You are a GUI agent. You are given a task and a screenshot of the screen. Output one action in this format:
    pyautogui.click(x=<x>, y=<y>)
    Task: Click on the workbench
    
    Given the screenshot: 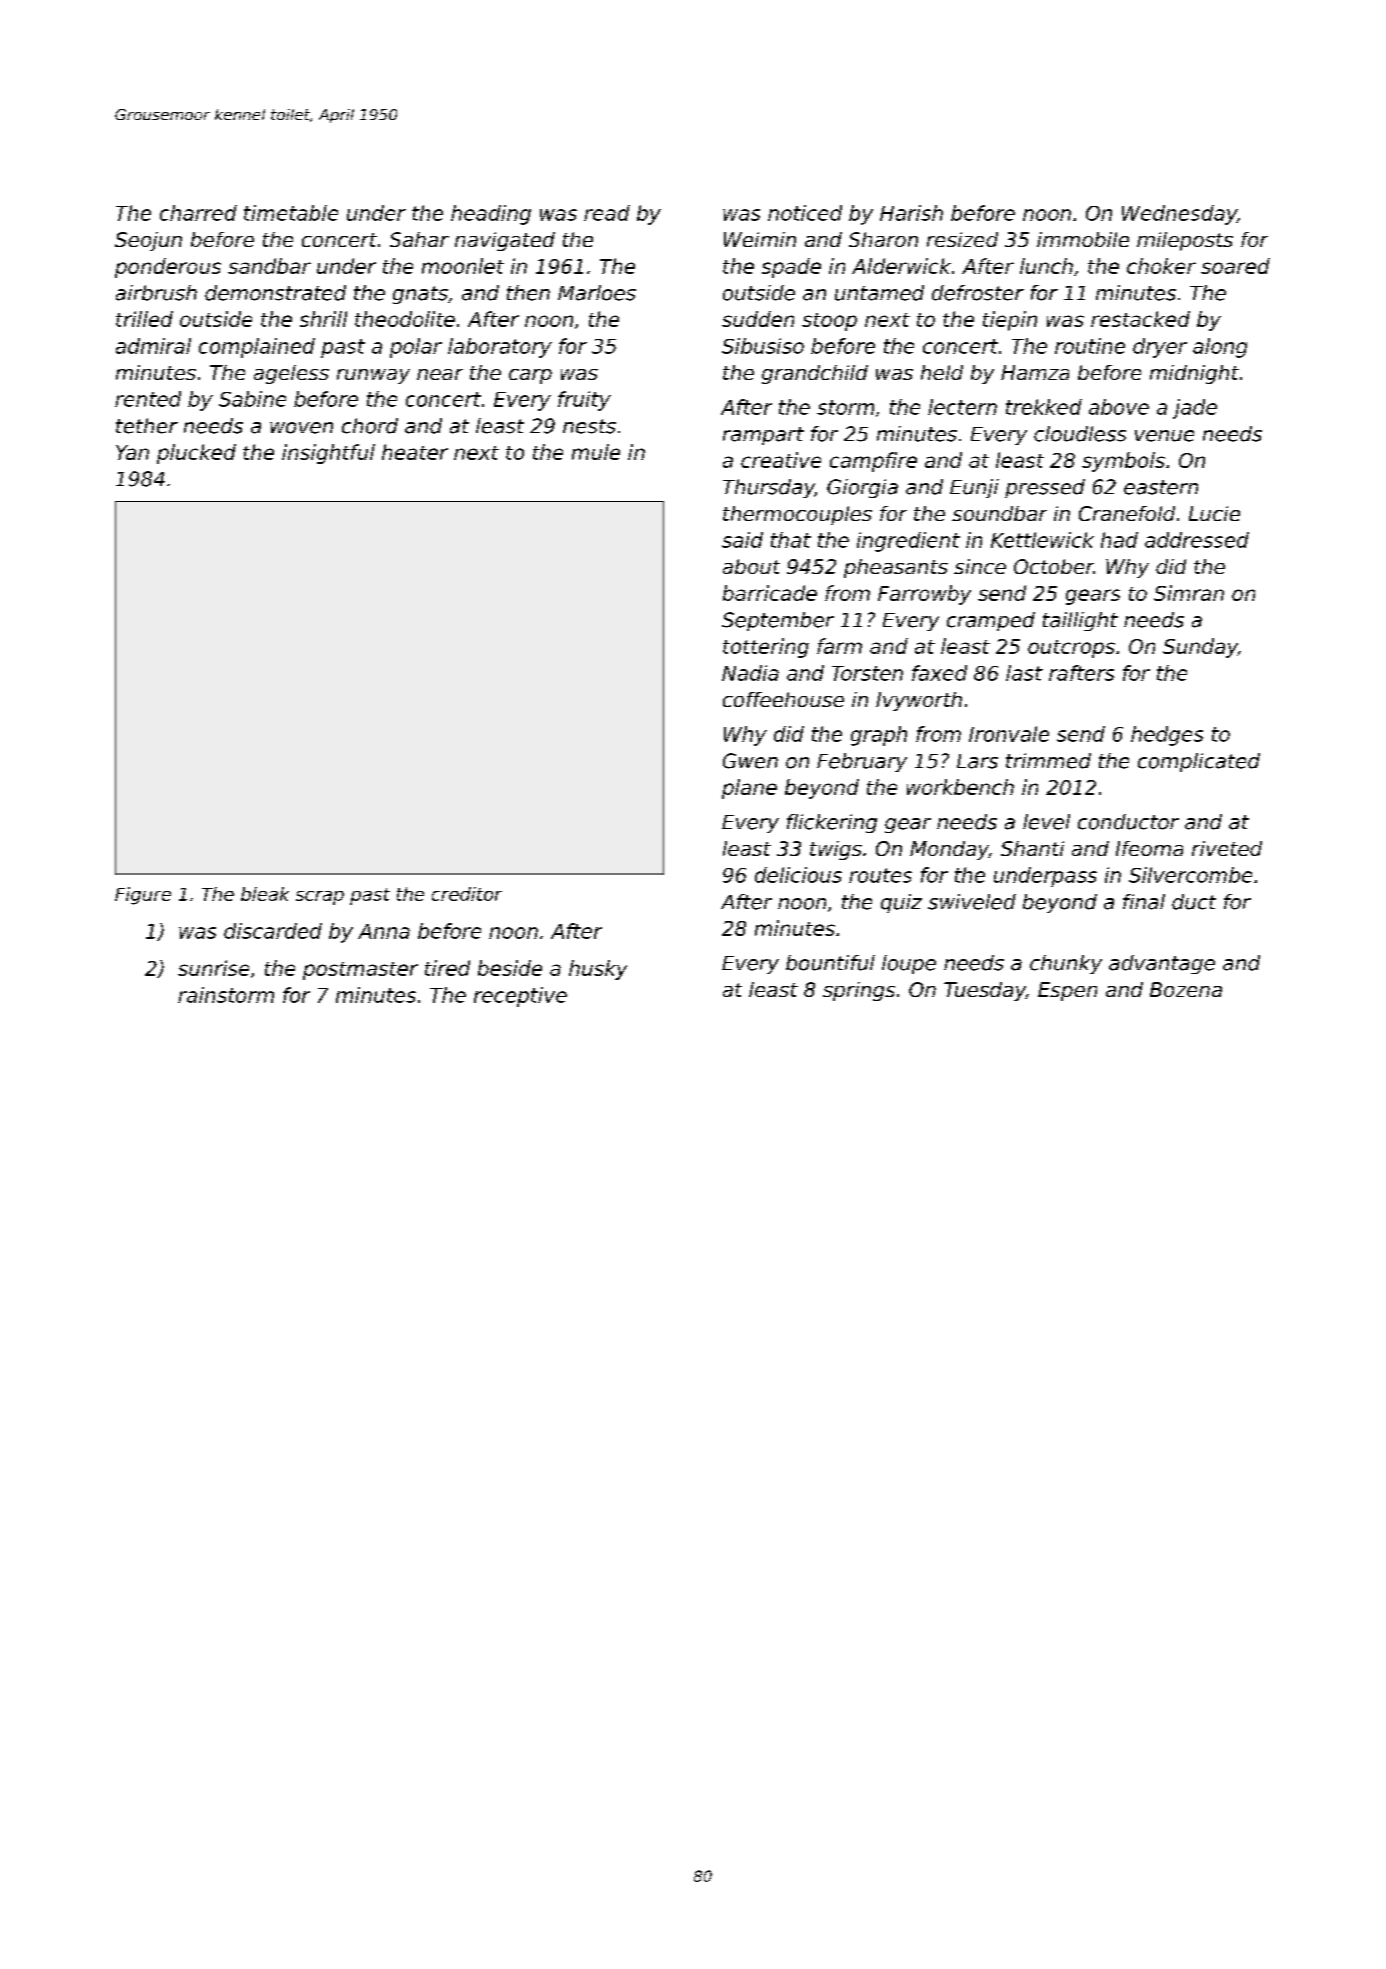 What is the action you would take?
    pyautogui.click(x=960, y=787)
